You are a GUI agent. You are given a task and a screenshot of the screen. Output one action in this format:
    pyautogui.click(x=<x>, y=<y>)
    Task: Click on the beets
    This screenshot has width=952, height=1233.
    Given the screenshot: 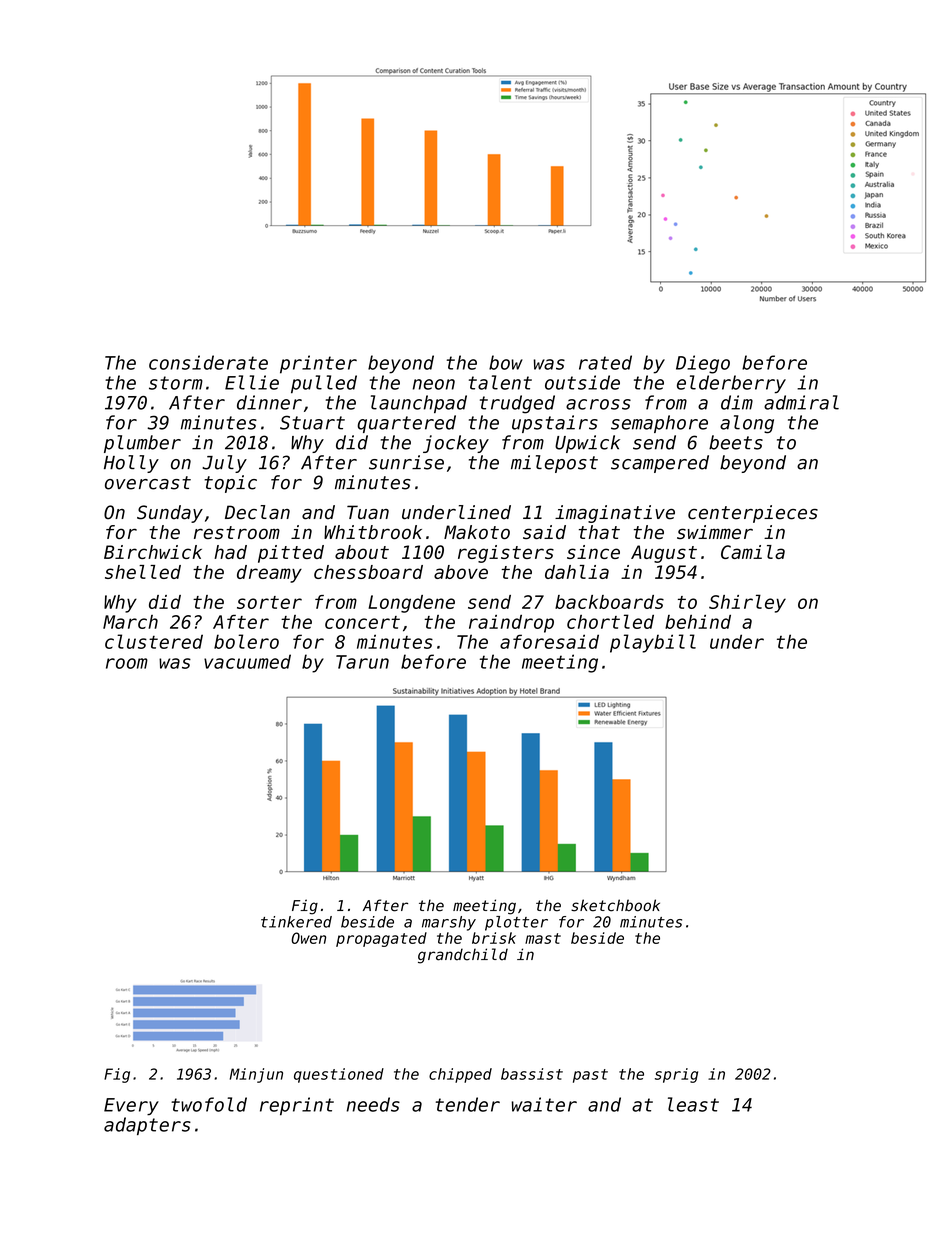 What is the action you would take?
    pyautogui.click(x=736, y=442)
